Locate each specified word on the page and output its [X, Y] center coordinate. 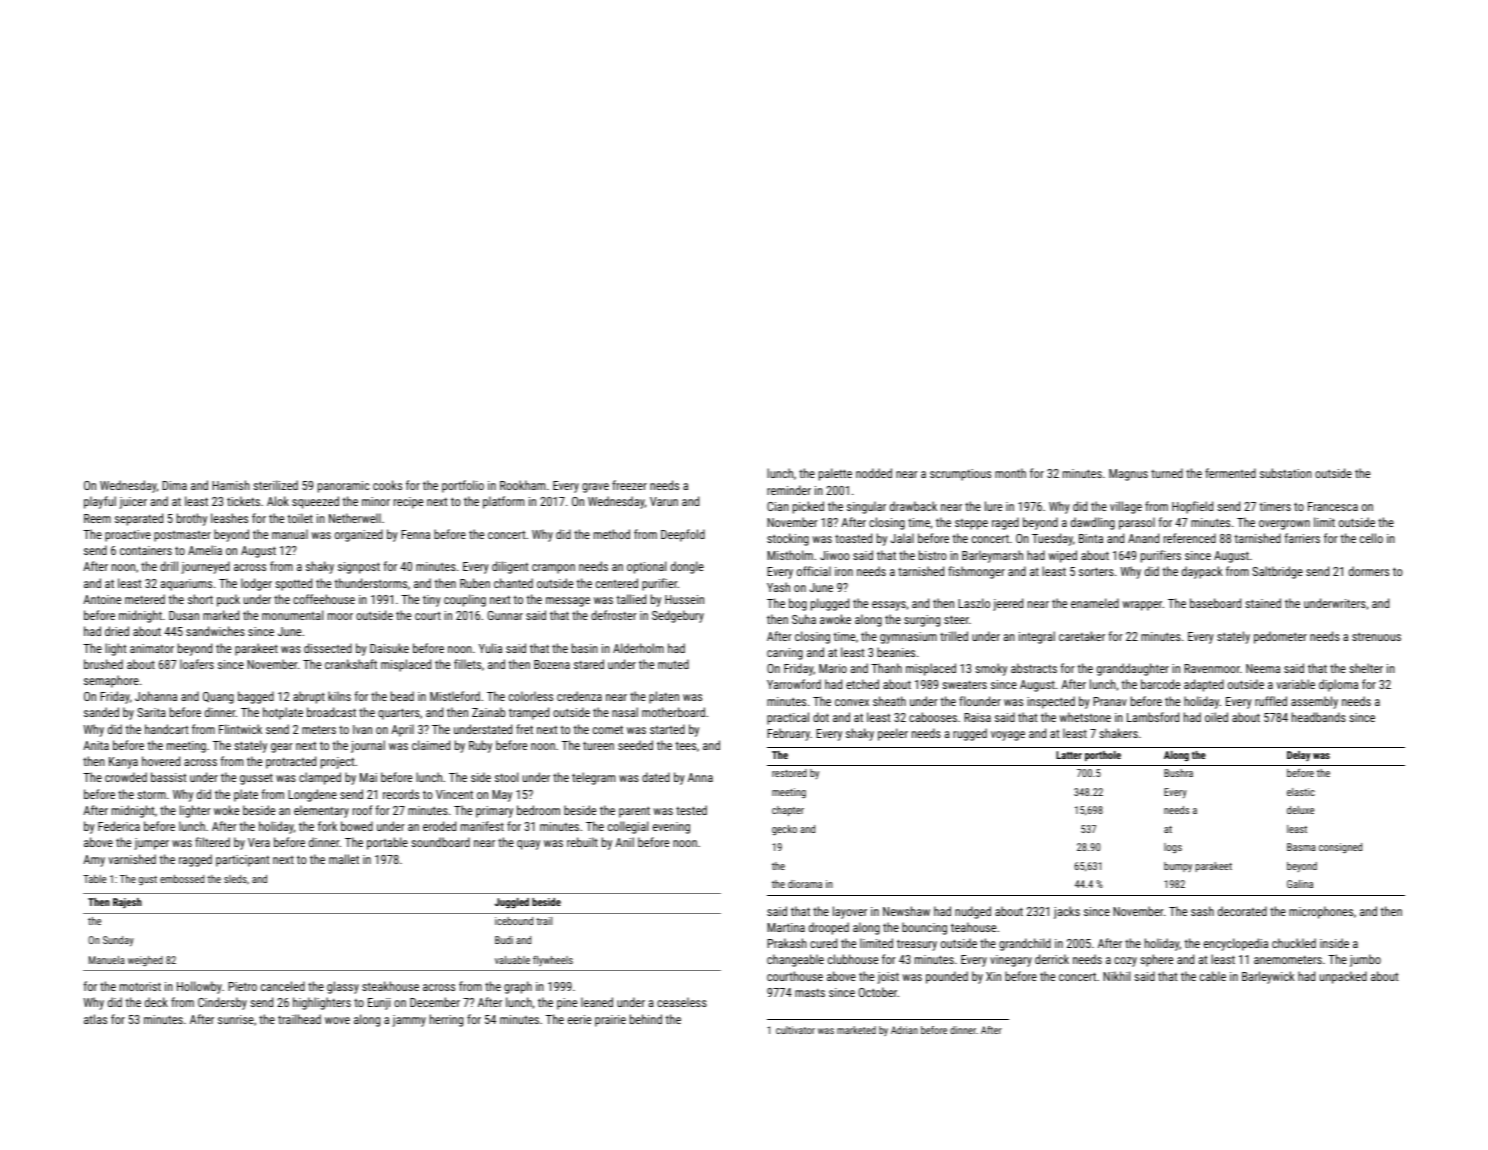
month [1010, 473]
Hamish [231, 485]
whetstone [1085, 717]
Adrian [904, 1030]
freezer [629, 485]
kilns [339, 696]
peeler [893, 734]
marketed [856, 1030]
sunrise [236, 1019]
